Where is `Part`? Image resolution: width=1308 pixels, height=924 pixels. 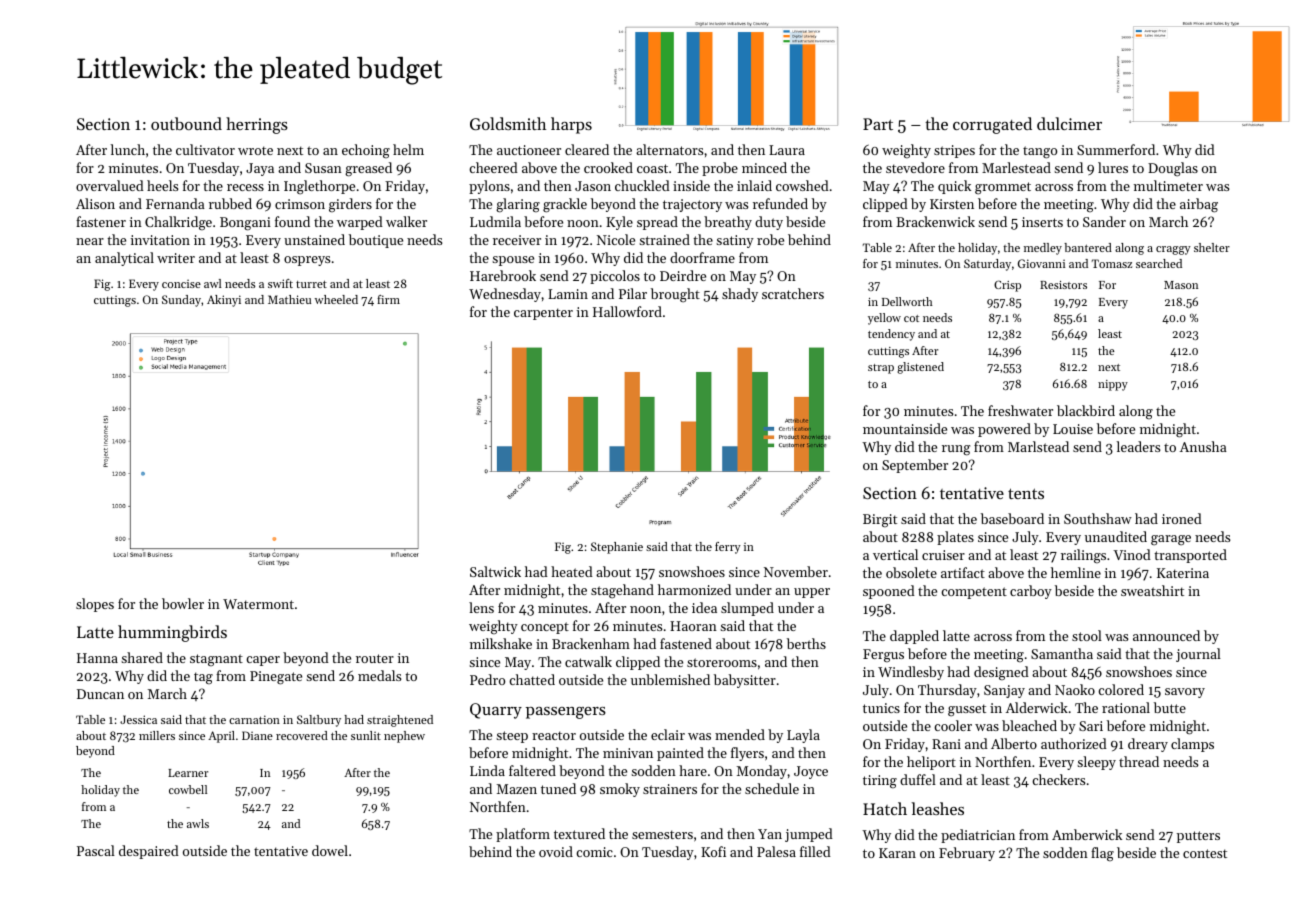
Part is located at coordinates (878, 124).
